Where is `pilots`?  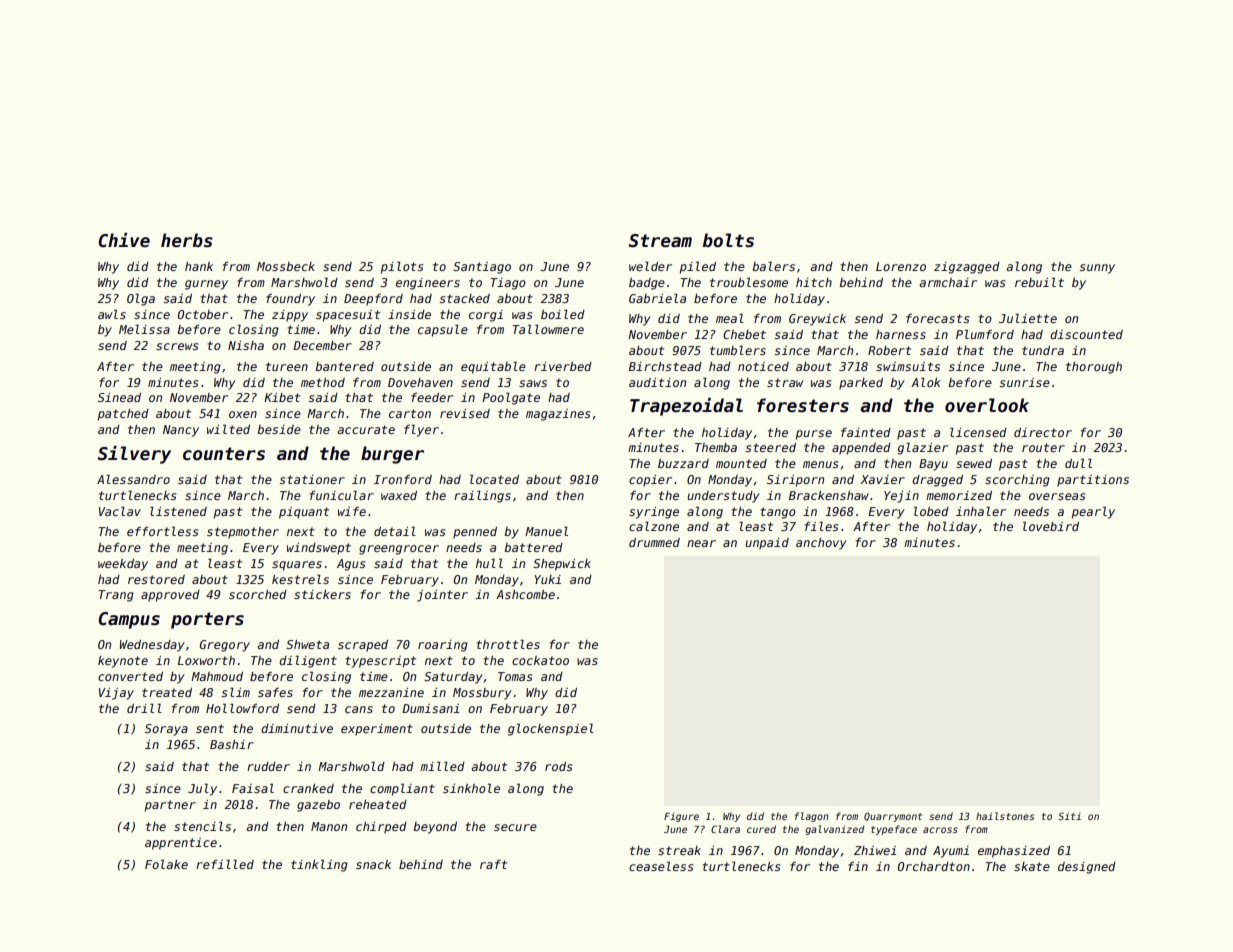 pilots is located at coordinates (402, 267).
